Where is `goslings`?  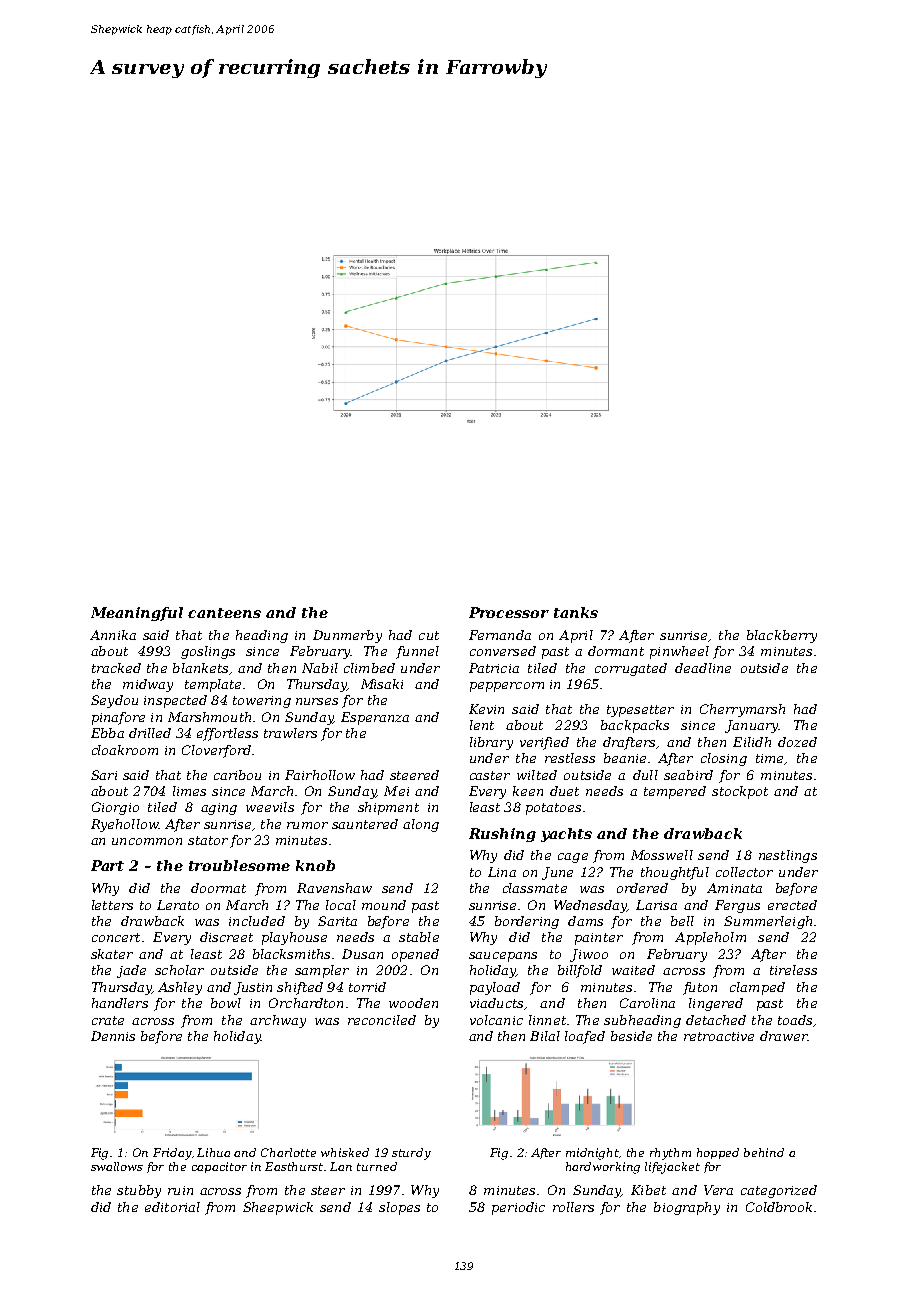 goslings is located at coordinates (208, 652).
